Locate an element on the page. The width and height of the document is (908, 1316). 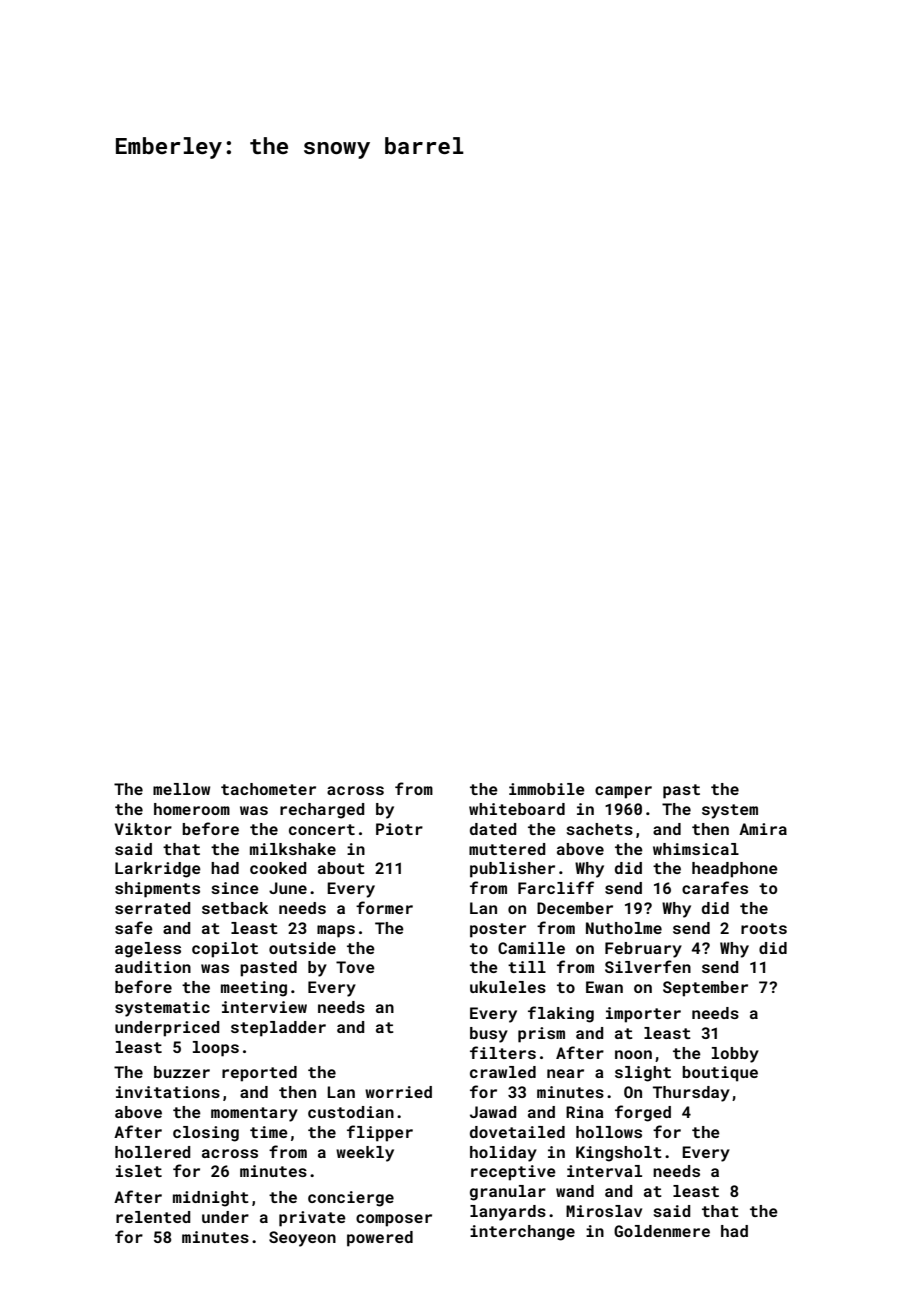
powered is located at coordinates (380, 1239).
